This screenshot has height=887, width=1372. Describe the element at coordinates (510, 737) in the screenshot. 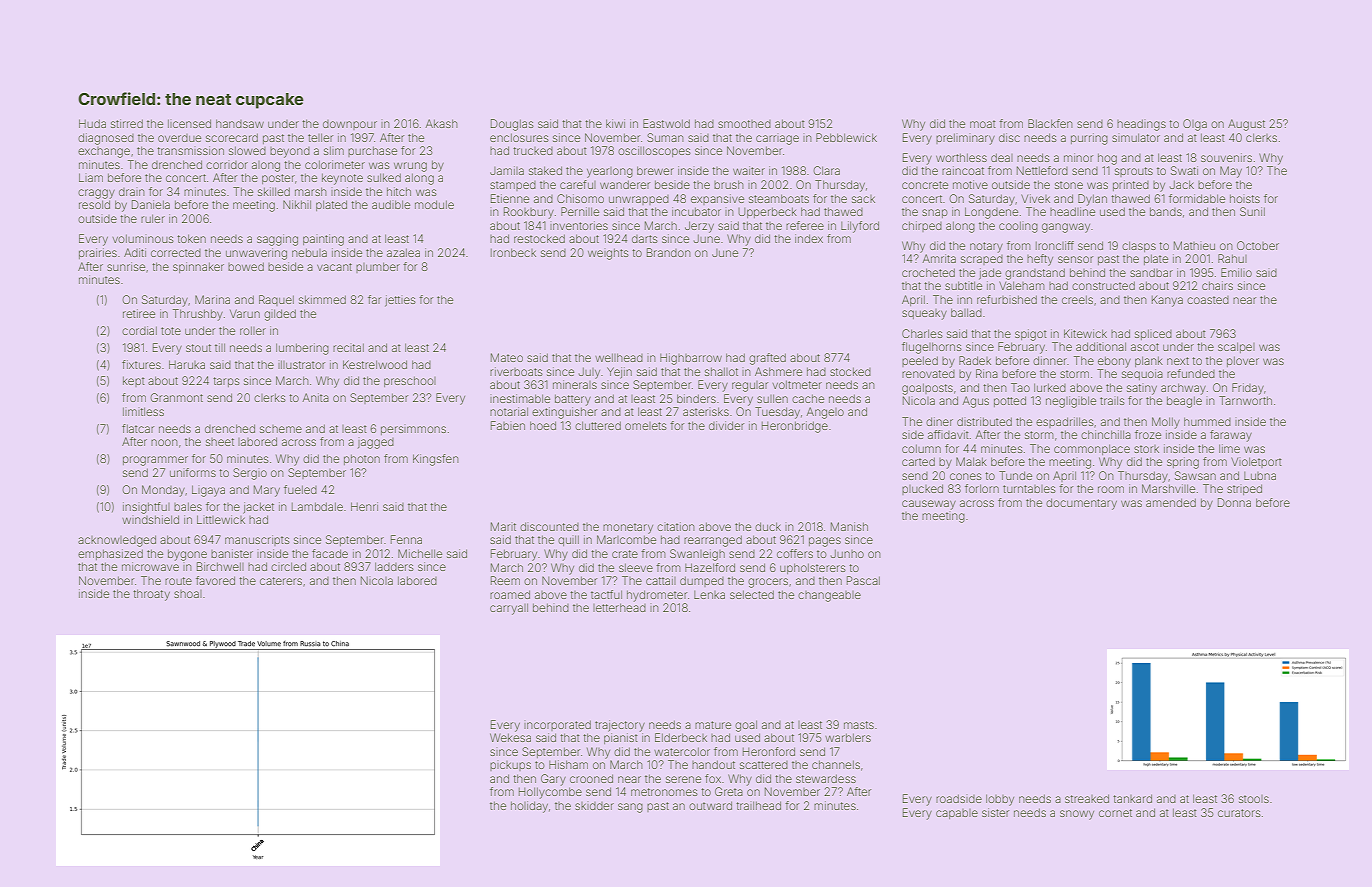

I see `Wekesa` at that location.
